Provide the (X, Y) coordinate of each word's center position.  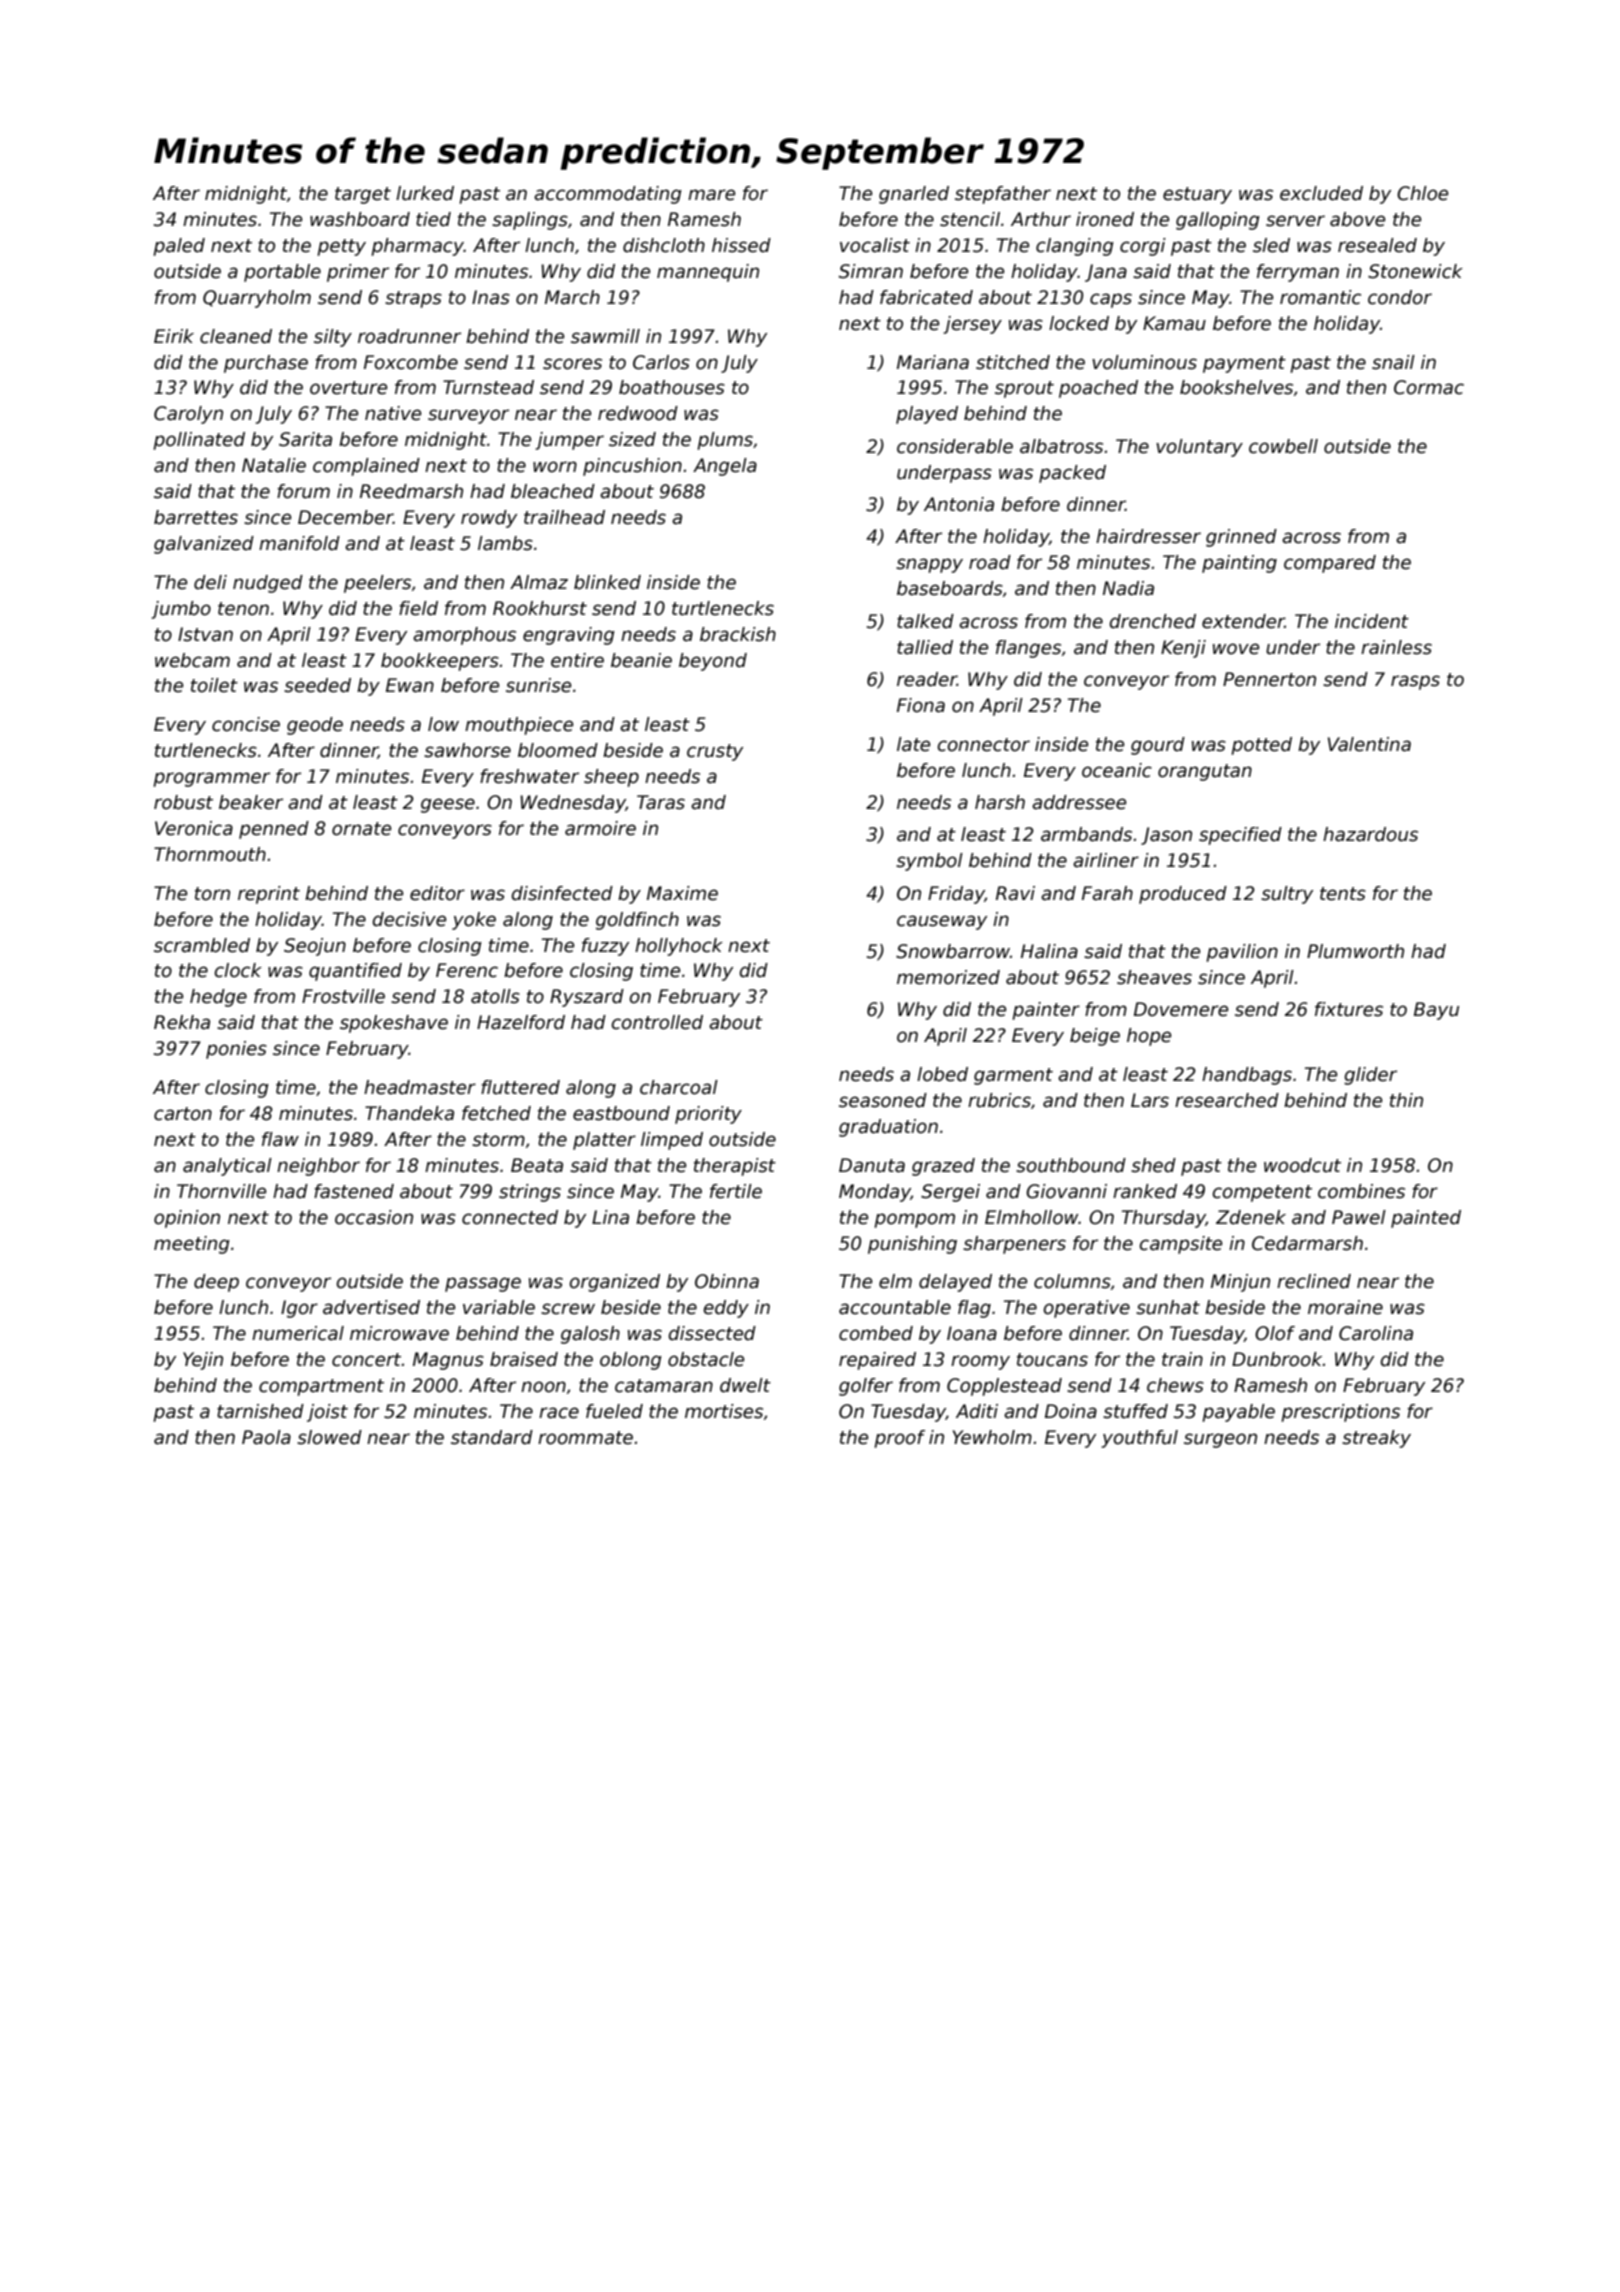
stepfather (1003, 195)
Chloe (1422, 193)
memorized (948, 977)
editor (437, 893)
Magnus (448, 1361)
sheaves (1154, 977)
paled (179, 247)
